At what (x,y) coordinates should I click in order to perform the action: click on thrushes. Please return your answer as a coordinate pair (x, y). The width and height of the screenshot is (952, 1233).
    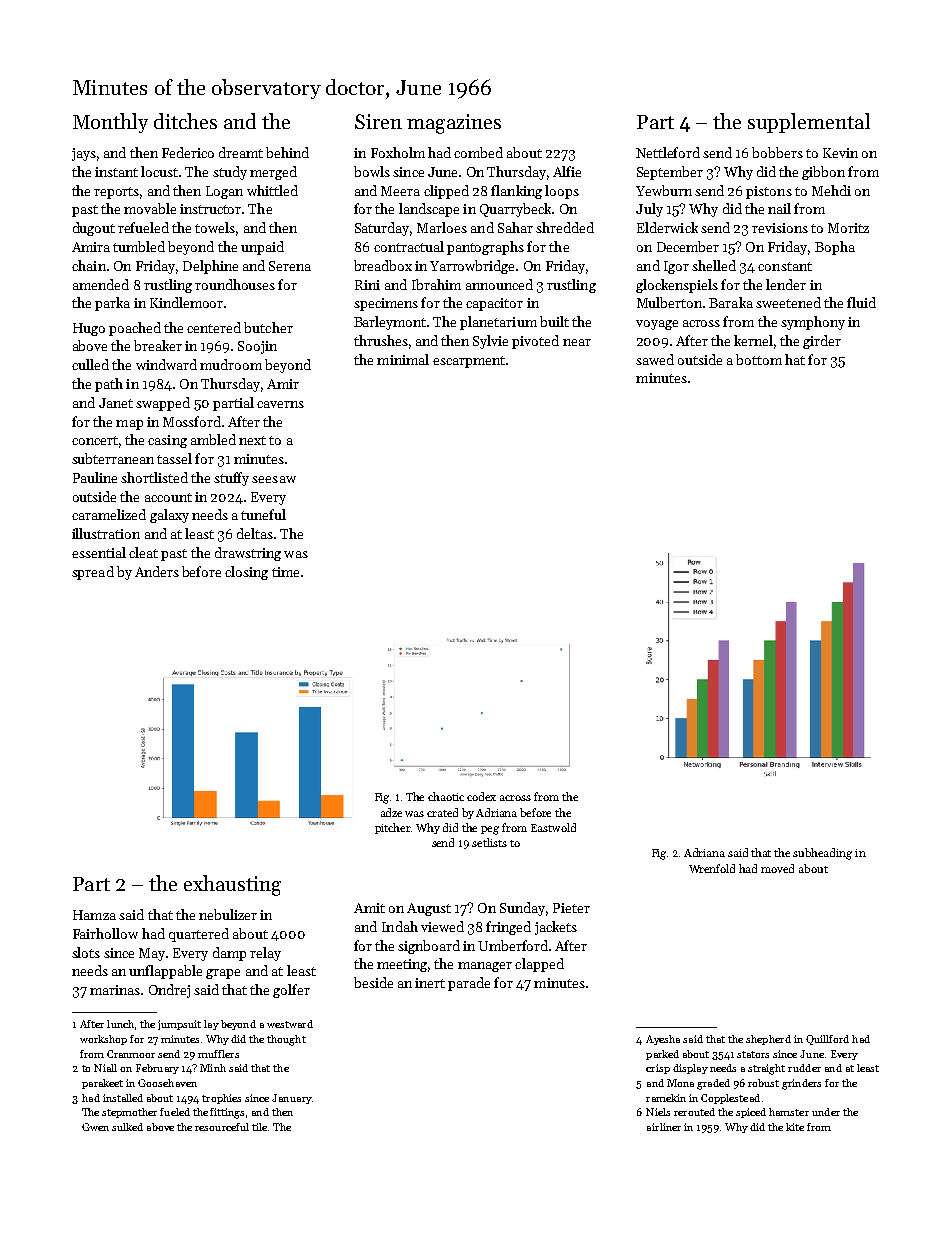
    Looking at the image, I should click on (381, 340).
